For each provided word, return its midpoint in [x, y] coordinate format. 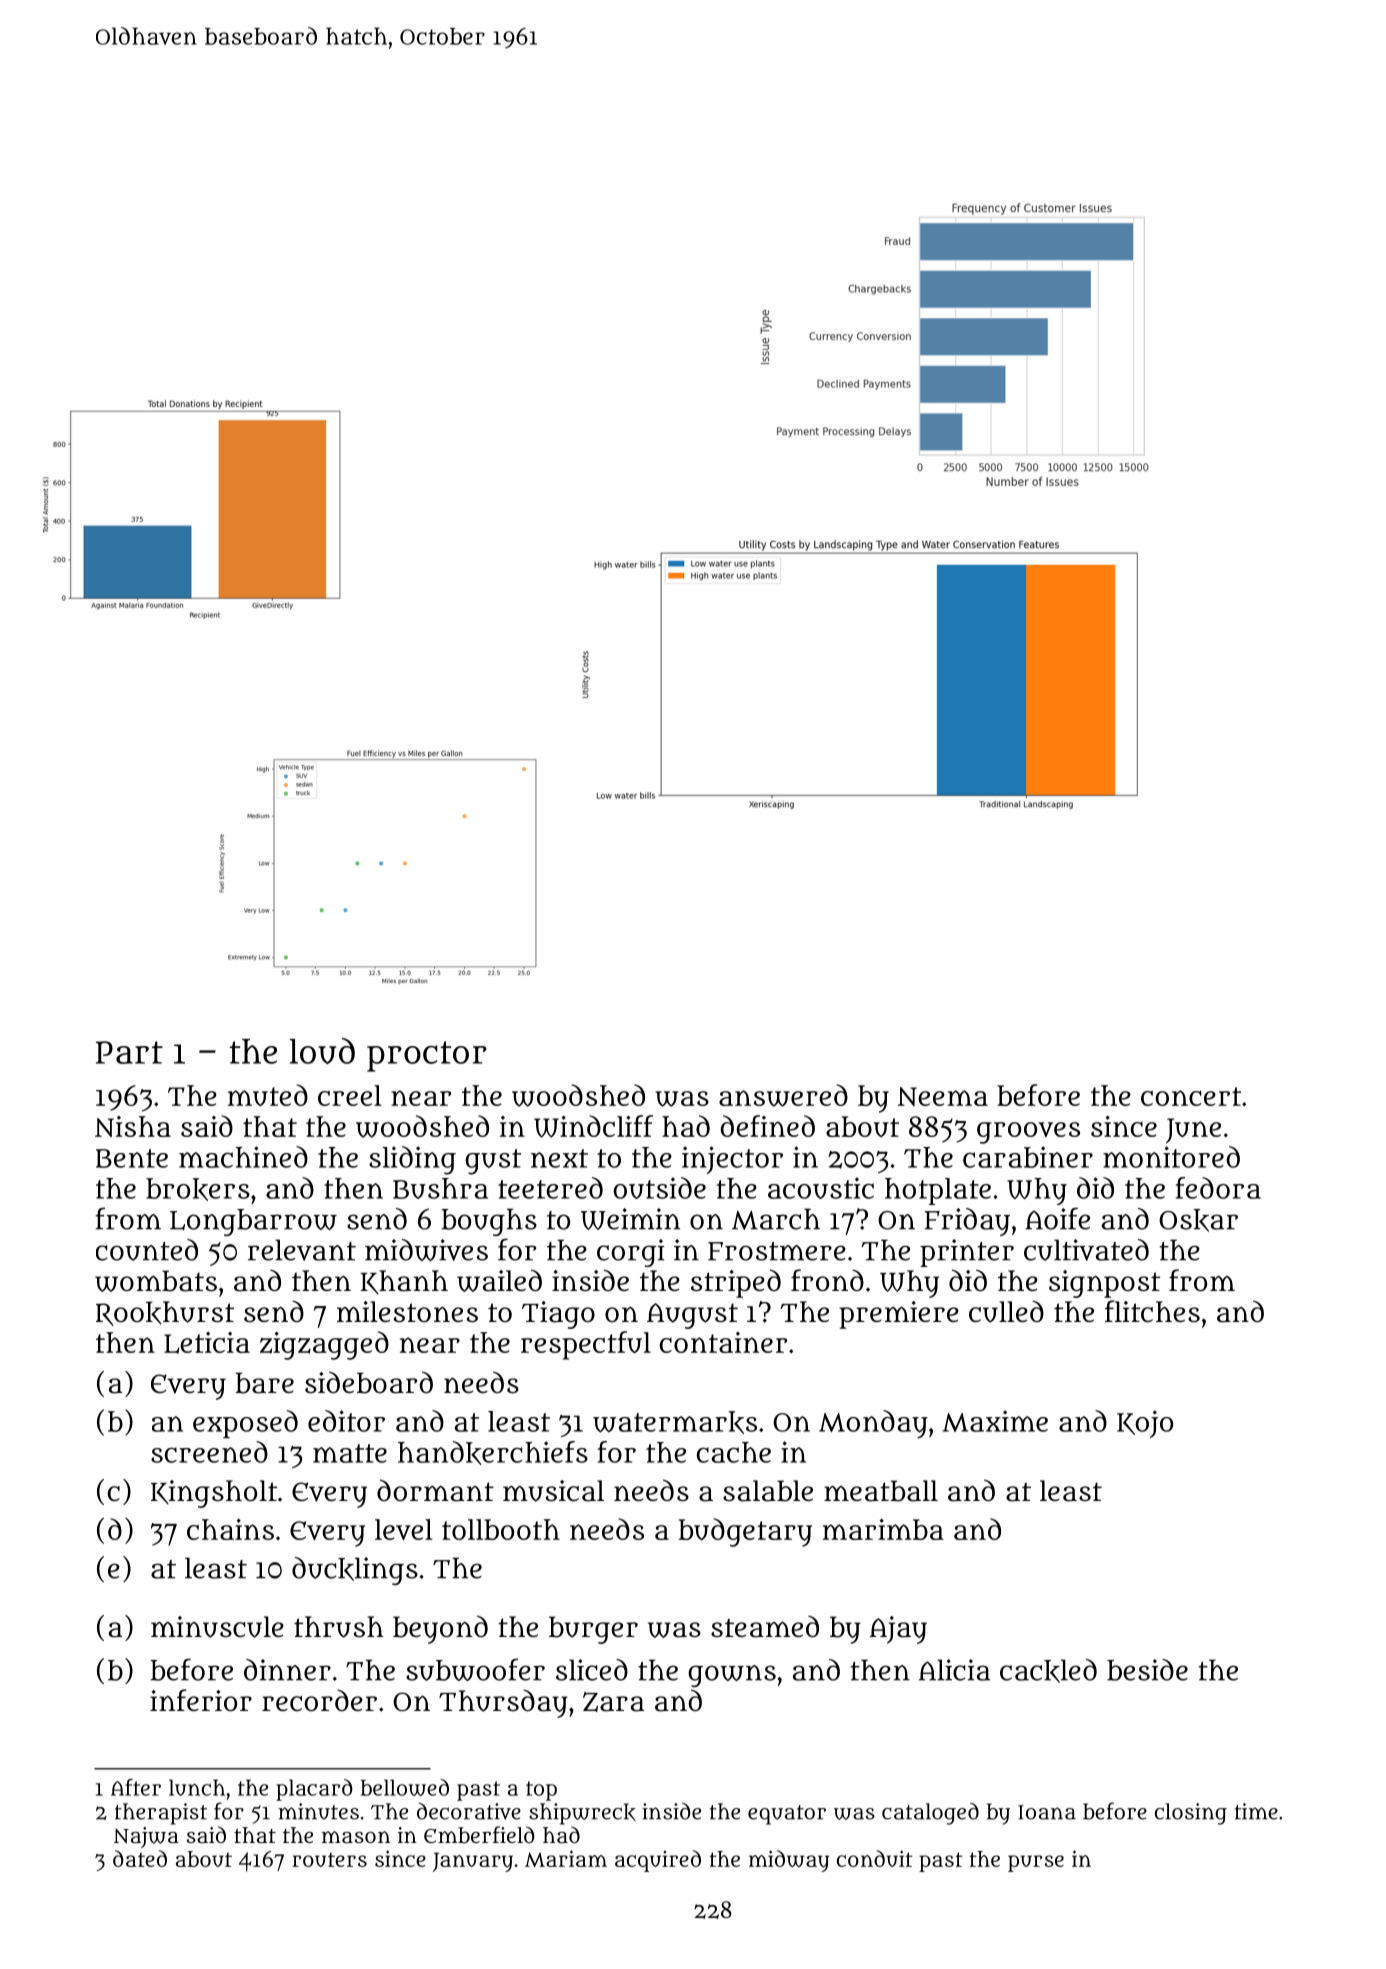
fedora [1218, 1188]
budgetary [745, 1532]
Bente [132, 1158]
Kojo [1145, 1424]
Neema [943, 1096]
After [136, 1787]
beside [1147, 1670]
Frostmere [777, 1251]
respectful [586, 1345]
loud [322, 1051]
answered [783, 1095]
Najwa [146, 1837]
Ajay [898, 1630]
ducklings [355, 1571]
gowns [732, 1676]
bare [264, 1383]
